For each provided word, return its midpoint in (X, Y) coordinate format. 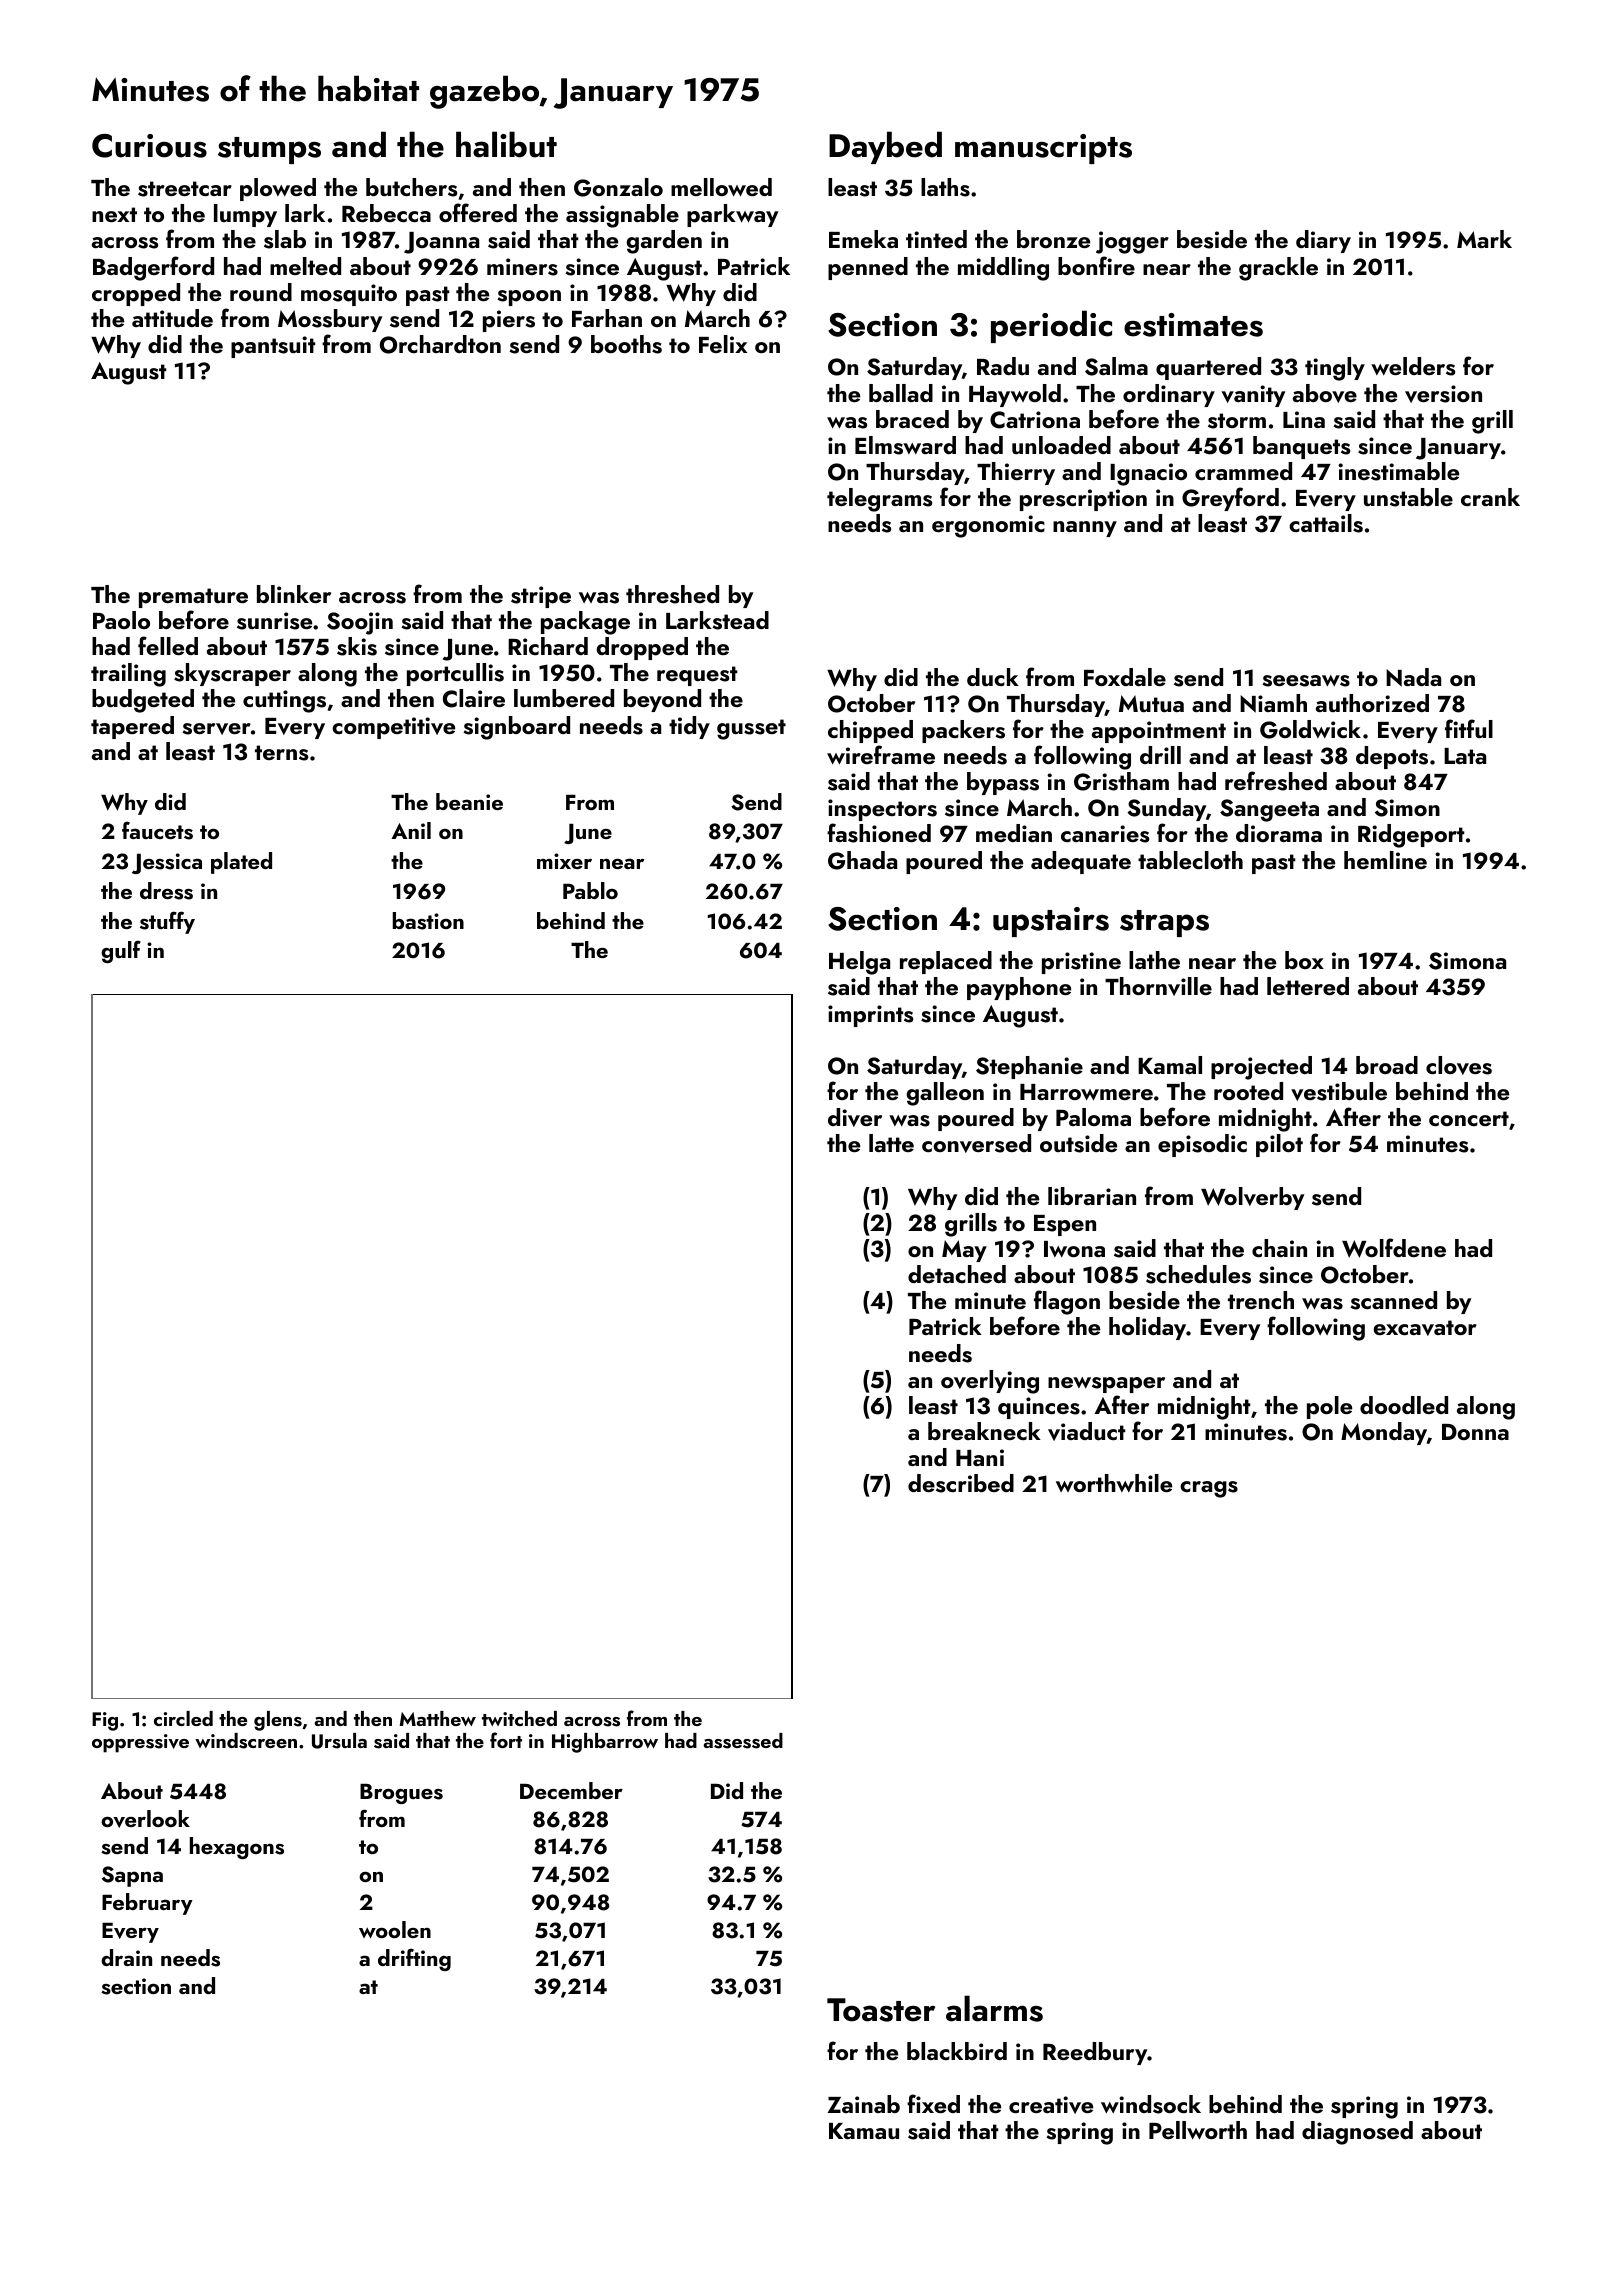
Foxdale (1125, 677)
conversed (976, 1143)
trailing (128, 675)
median (1014, 833)
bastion (428, 921)
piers (509, 321)
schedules (1198, 1274)
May (964, 1251)
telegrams (879, 500)
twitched (519, 1718)
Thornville (1158, 986)
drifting (414, 1959)
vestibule (1339, 1091)
